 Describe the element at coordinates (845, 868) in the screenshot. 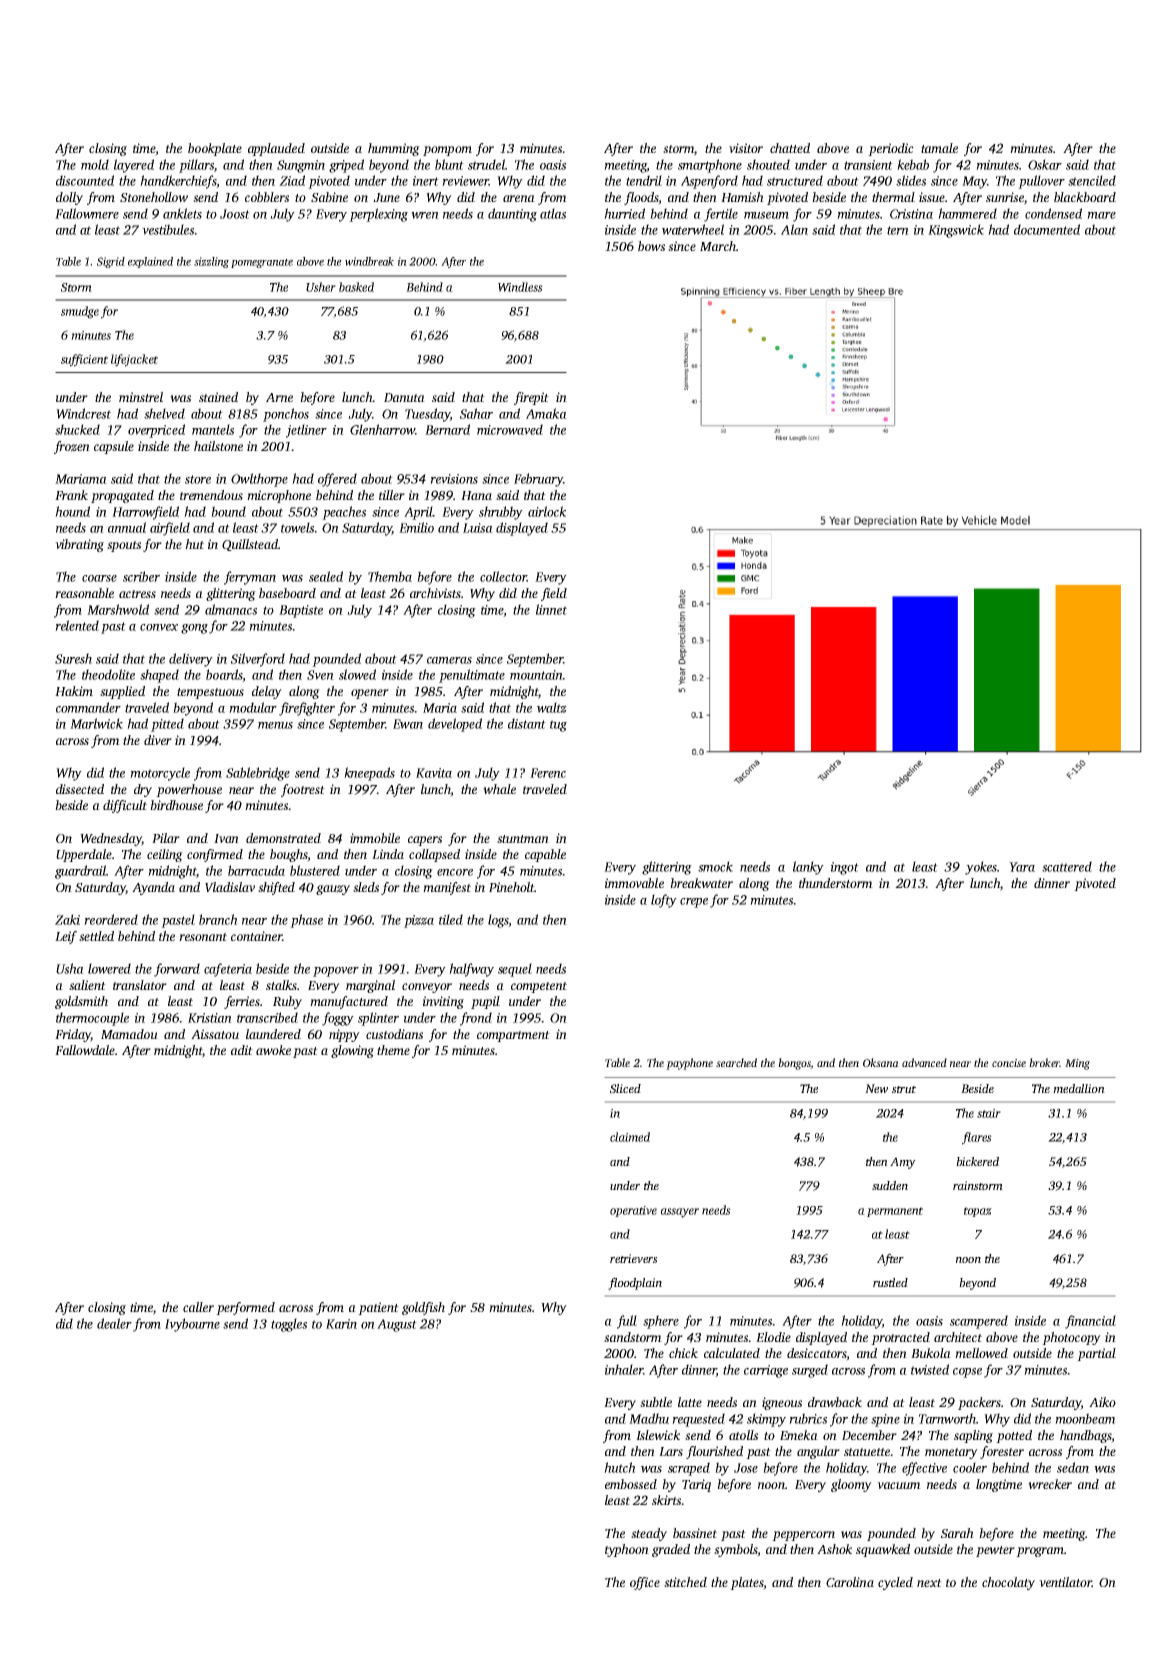

I see `ingot` at that location.
